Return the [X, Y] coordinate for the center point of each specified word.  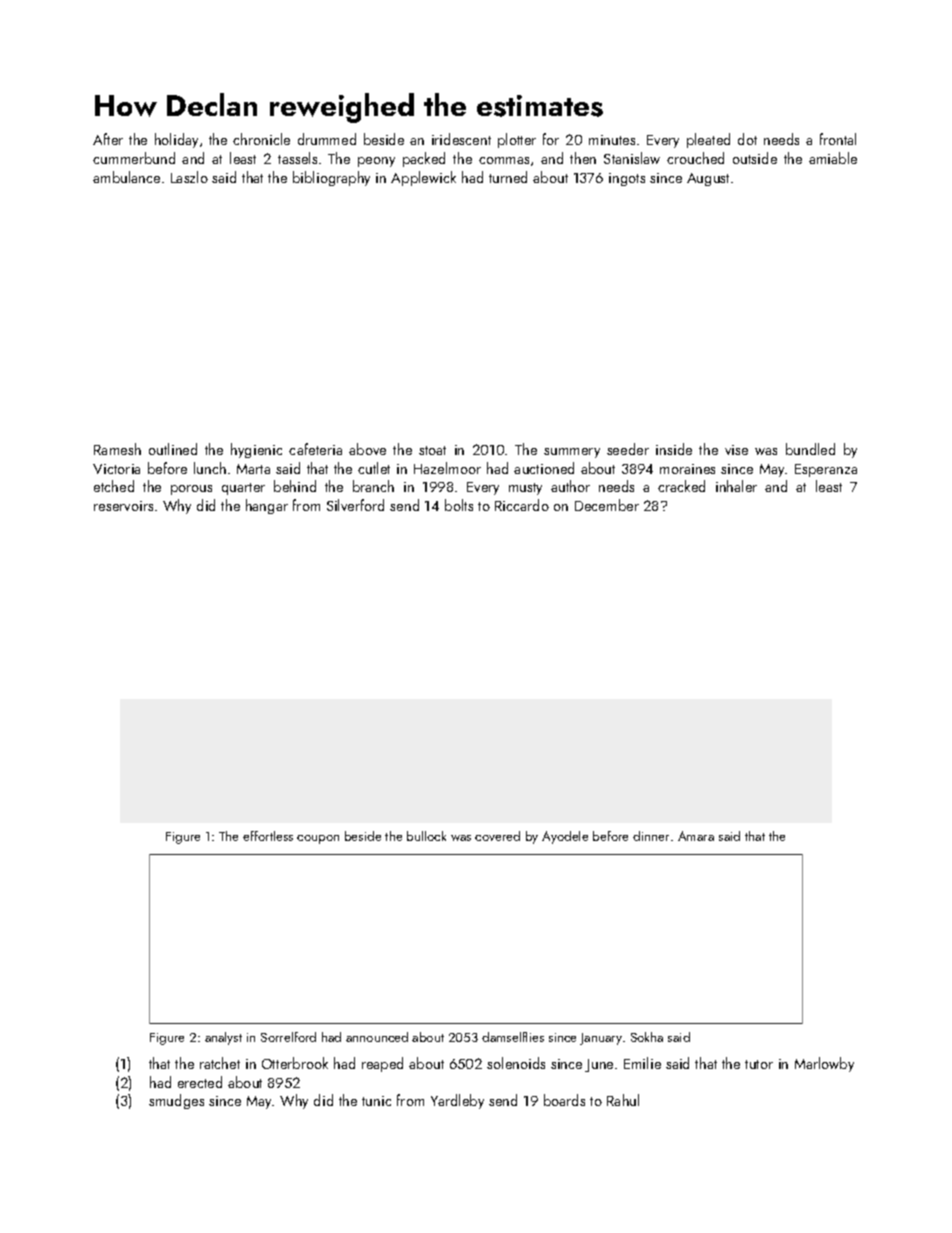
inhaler [736, 486]
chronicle [261, 139]
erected [200, 1082]
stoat [432, 450]
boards [564, 1100]
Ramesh [117, 449]
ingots [627, 179]
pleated [708, 140]
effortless [268, 836]
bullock [426, 836]
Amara [696, 836]
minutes [612, 140]
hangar [267, 506]
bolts [459, 505]
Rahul [623, 1100]
